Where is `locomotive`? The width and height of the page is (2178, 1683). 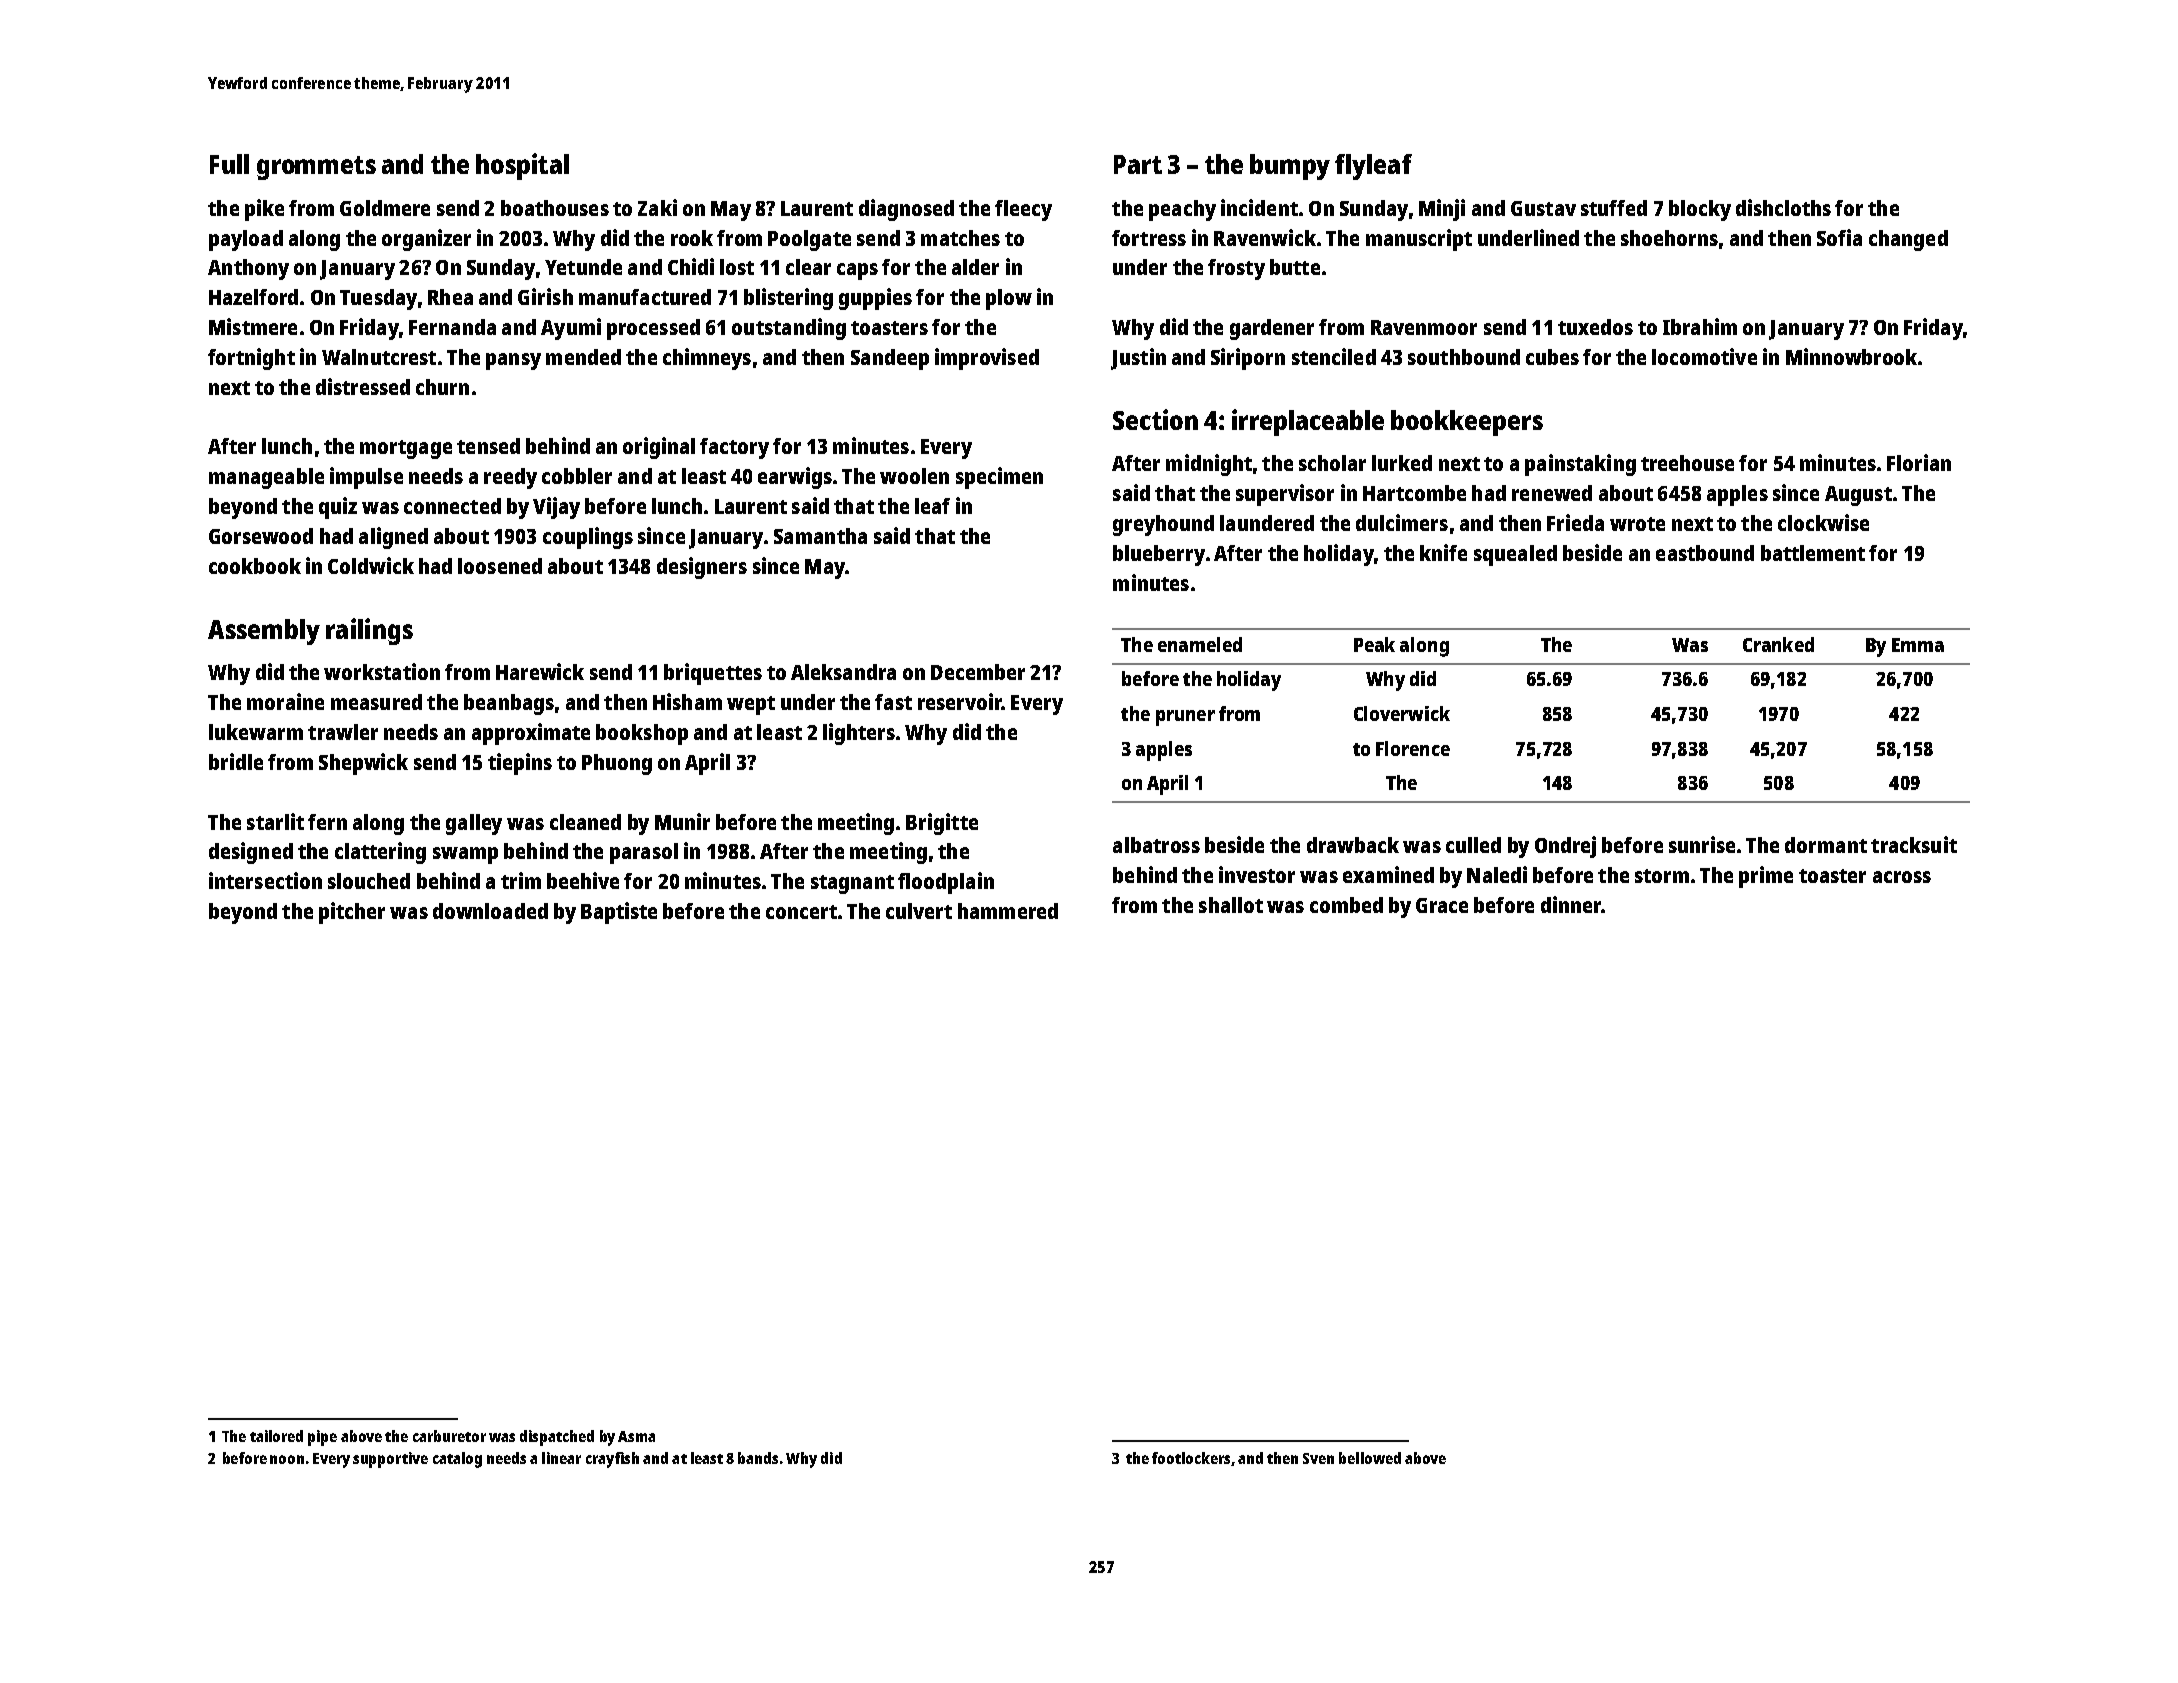 locomotive is located at coordinates (1704, 356).
